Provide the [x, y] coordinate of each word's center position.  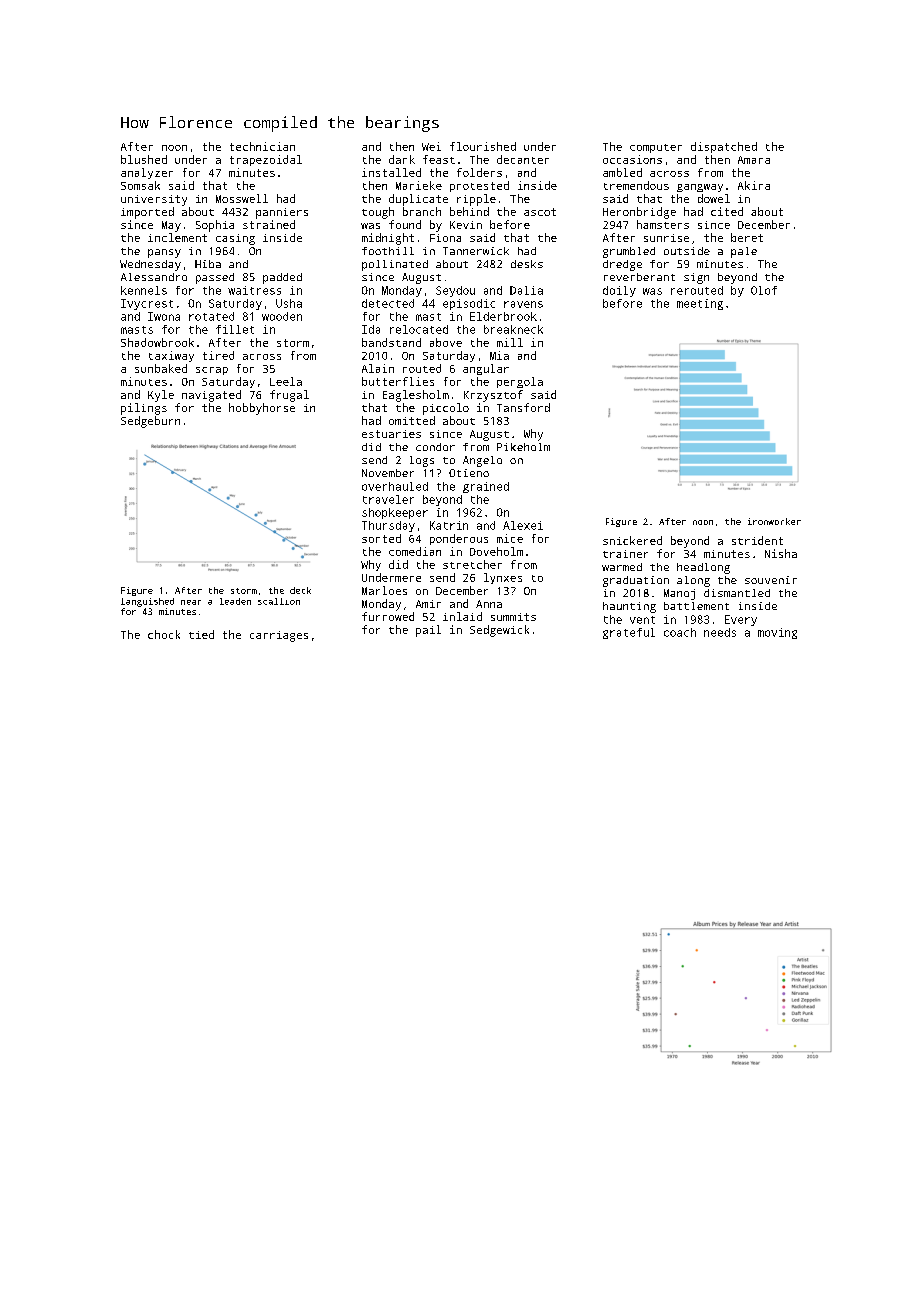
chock [164, 634]
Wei [431, 146]
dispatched [724, 147]
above [446, 342]
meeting [700, 304]
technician [262, 146]
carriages [279, 636]
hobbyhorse [262, 409]
